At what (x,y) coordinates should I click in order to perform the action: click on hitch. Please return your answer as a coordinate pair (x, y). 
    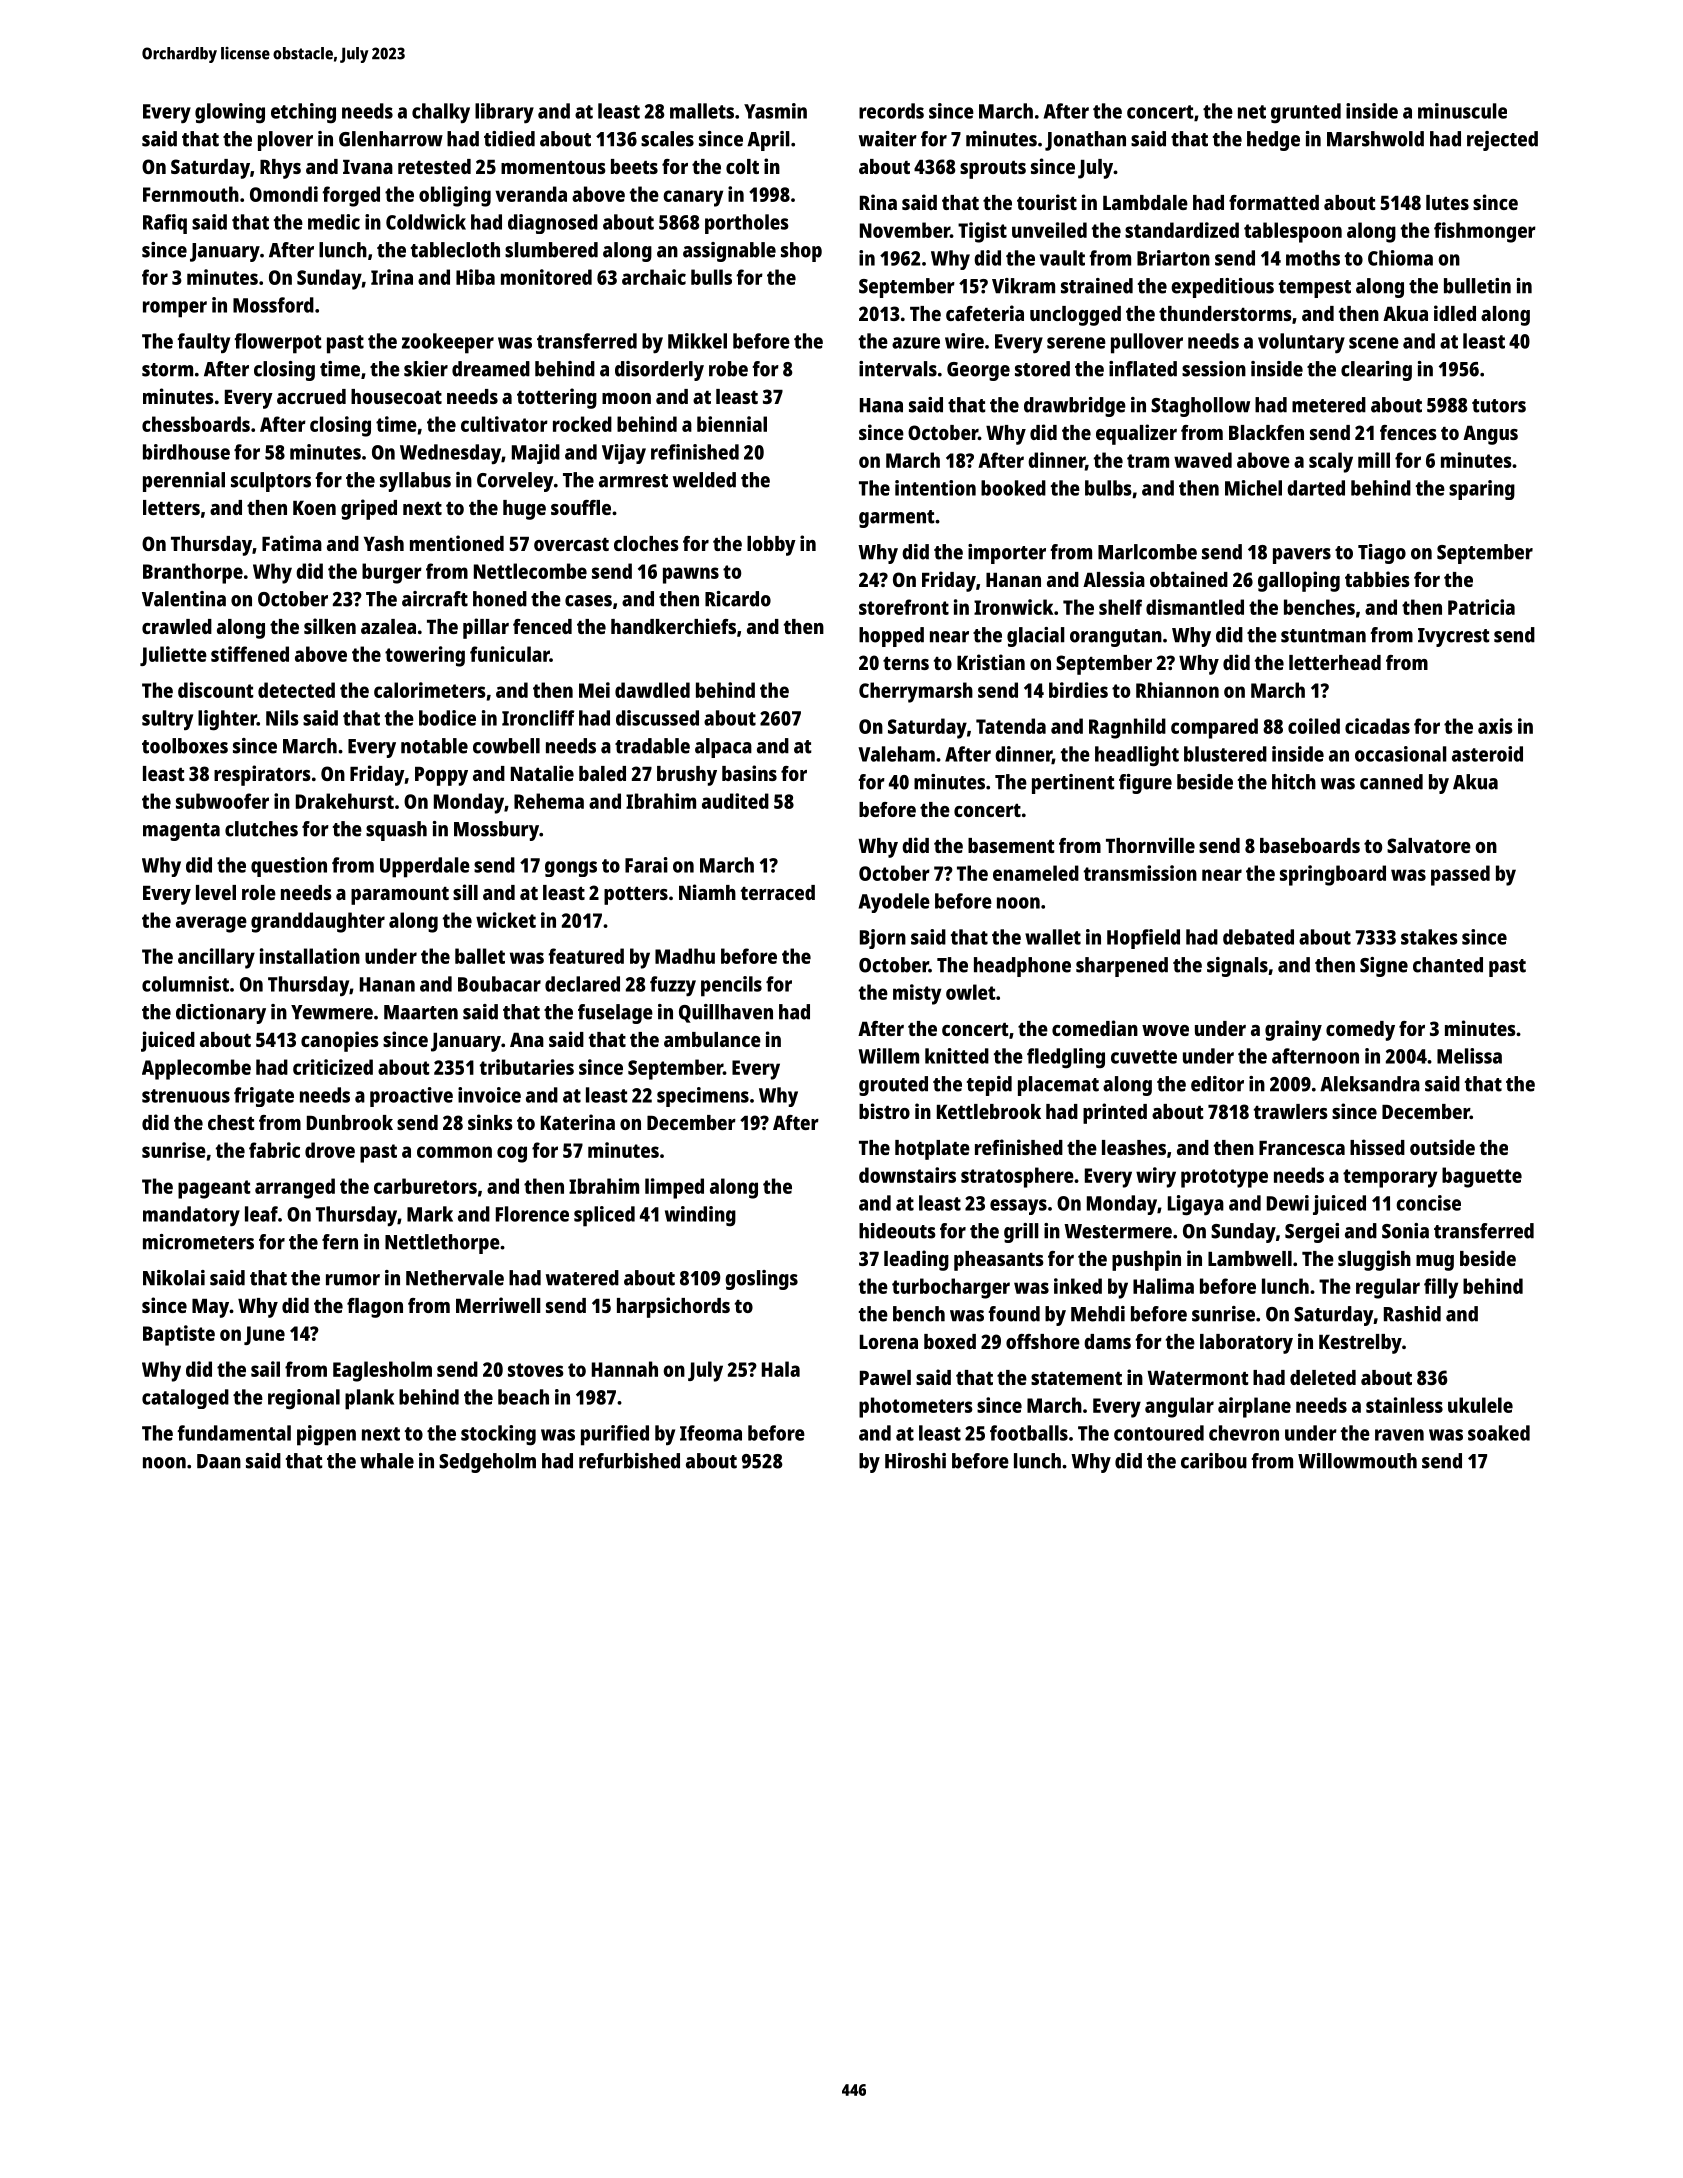
    Looking at the image, I should click on (1294, 782).
